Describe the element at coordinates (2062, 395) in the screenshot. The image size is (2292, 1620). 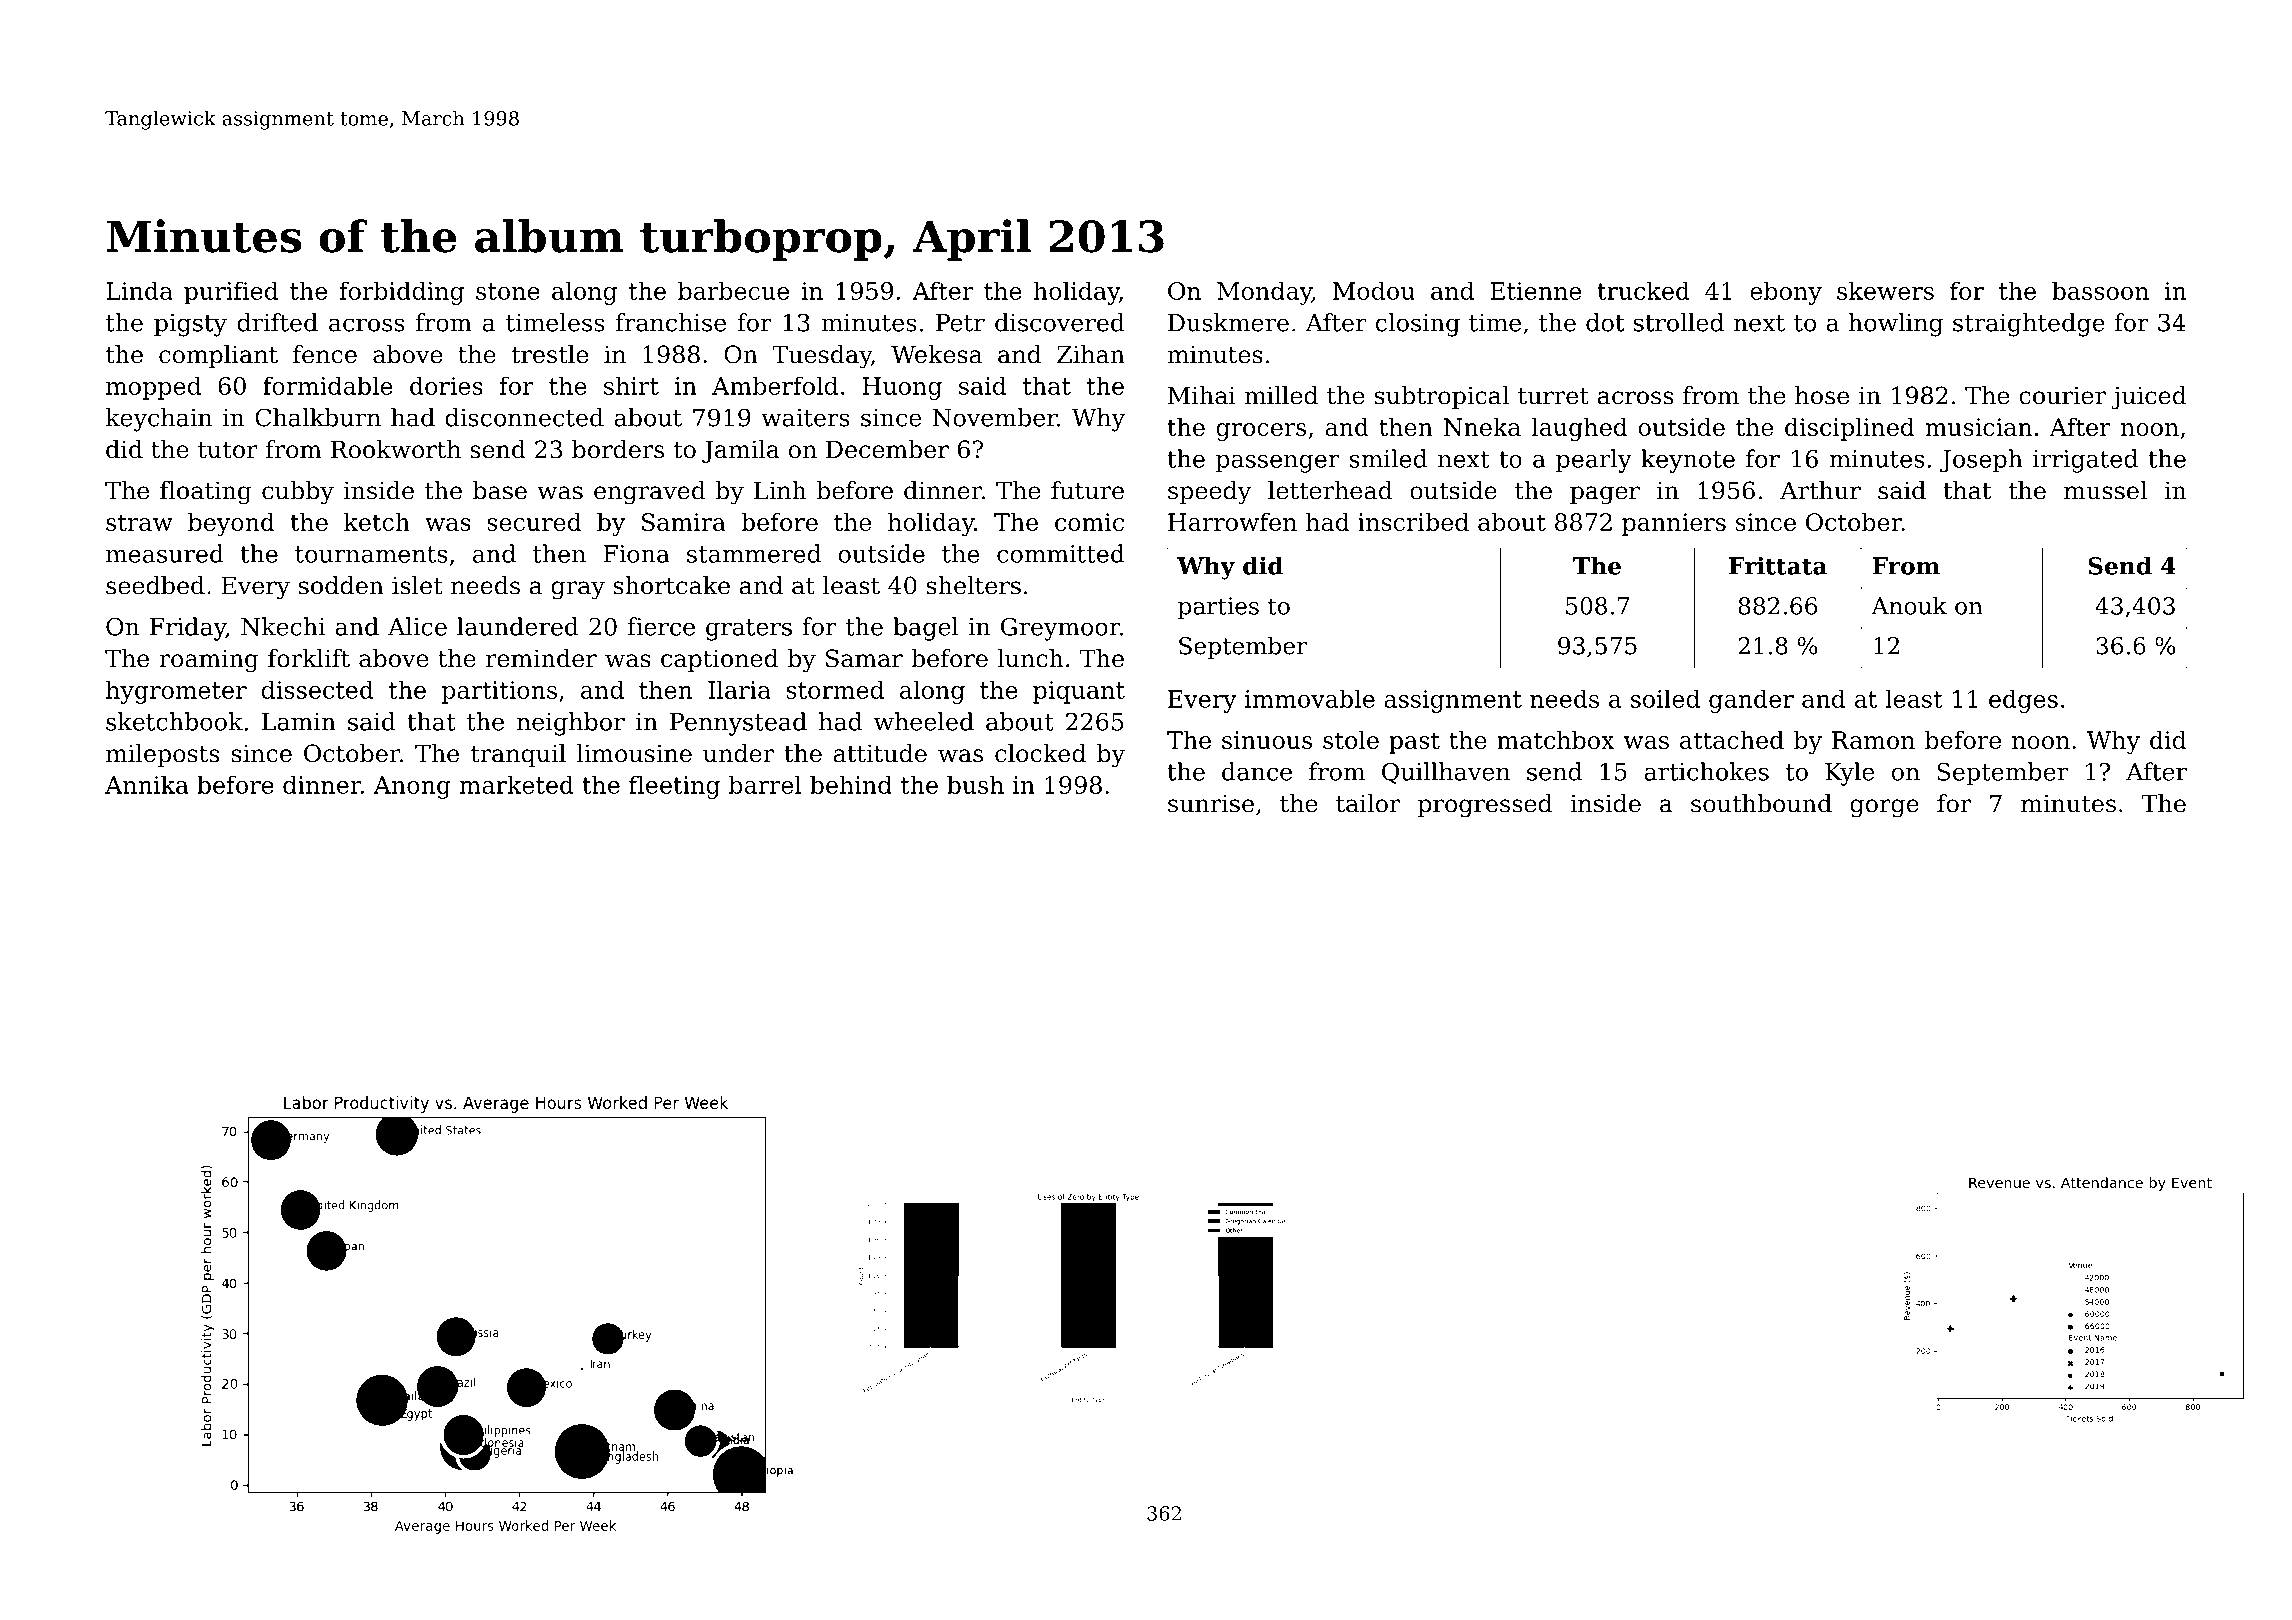
I see `courier` at that location.
